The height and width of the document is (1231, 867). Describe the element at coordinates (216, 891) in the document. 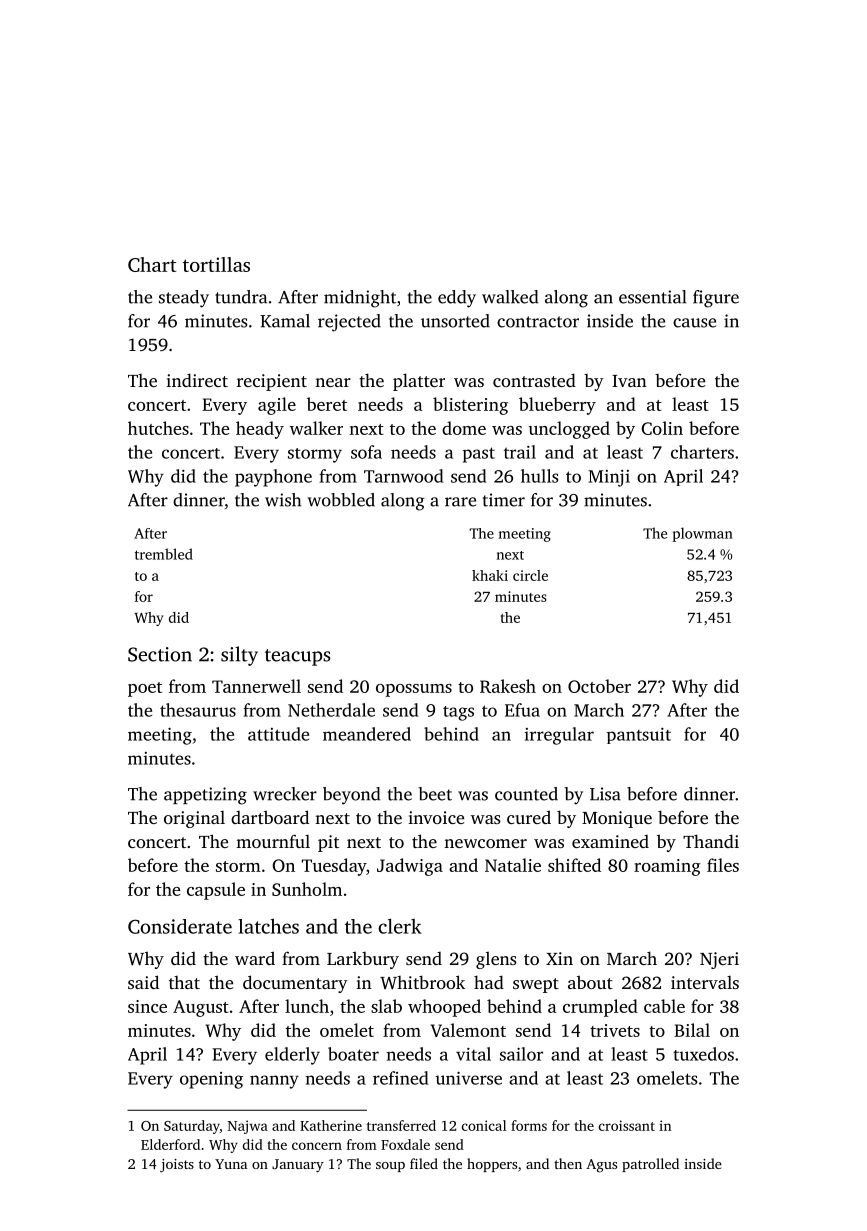

I see `capsule` at that location.
